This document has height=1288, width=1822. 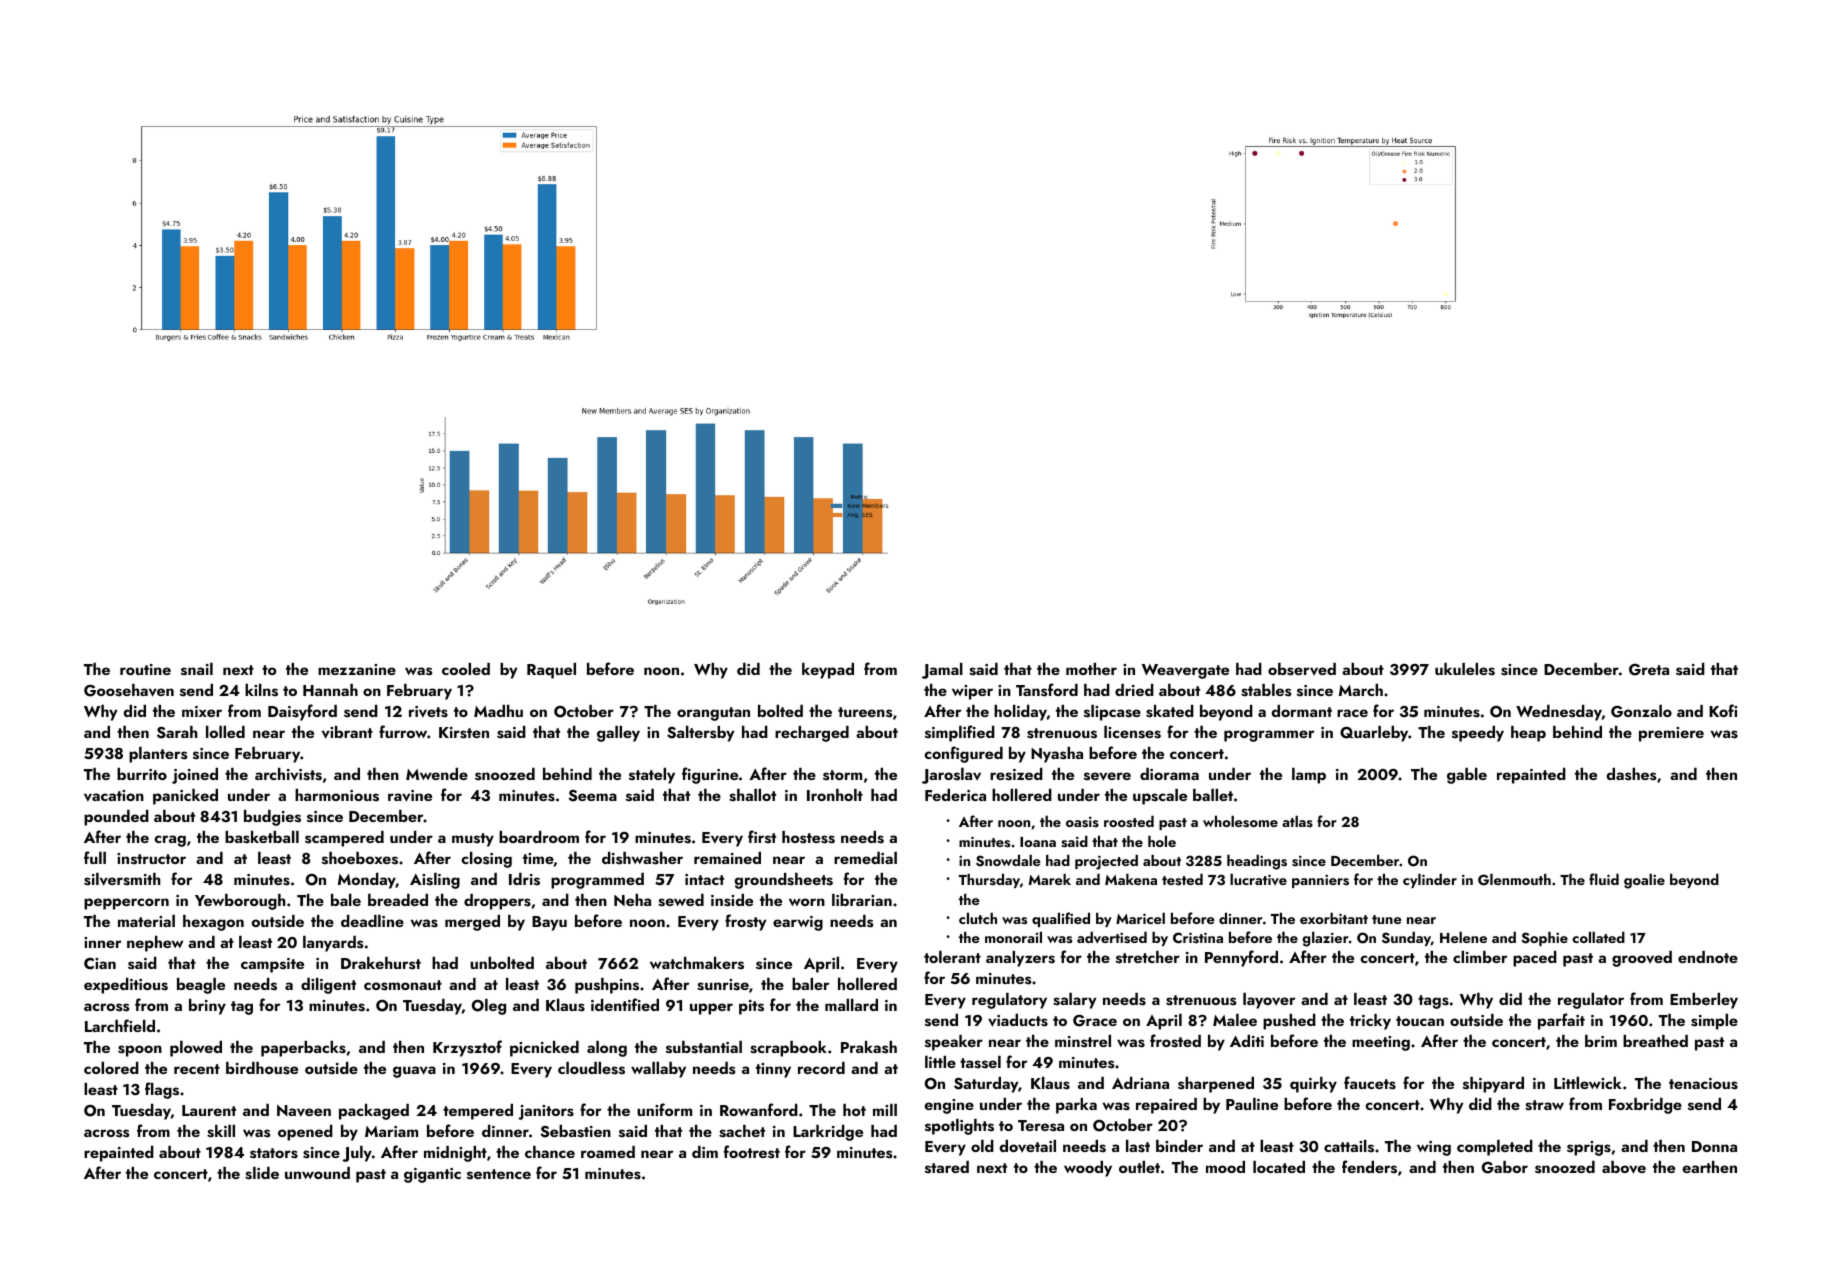 I want to click on ravine, so click(x=410, y=796).
